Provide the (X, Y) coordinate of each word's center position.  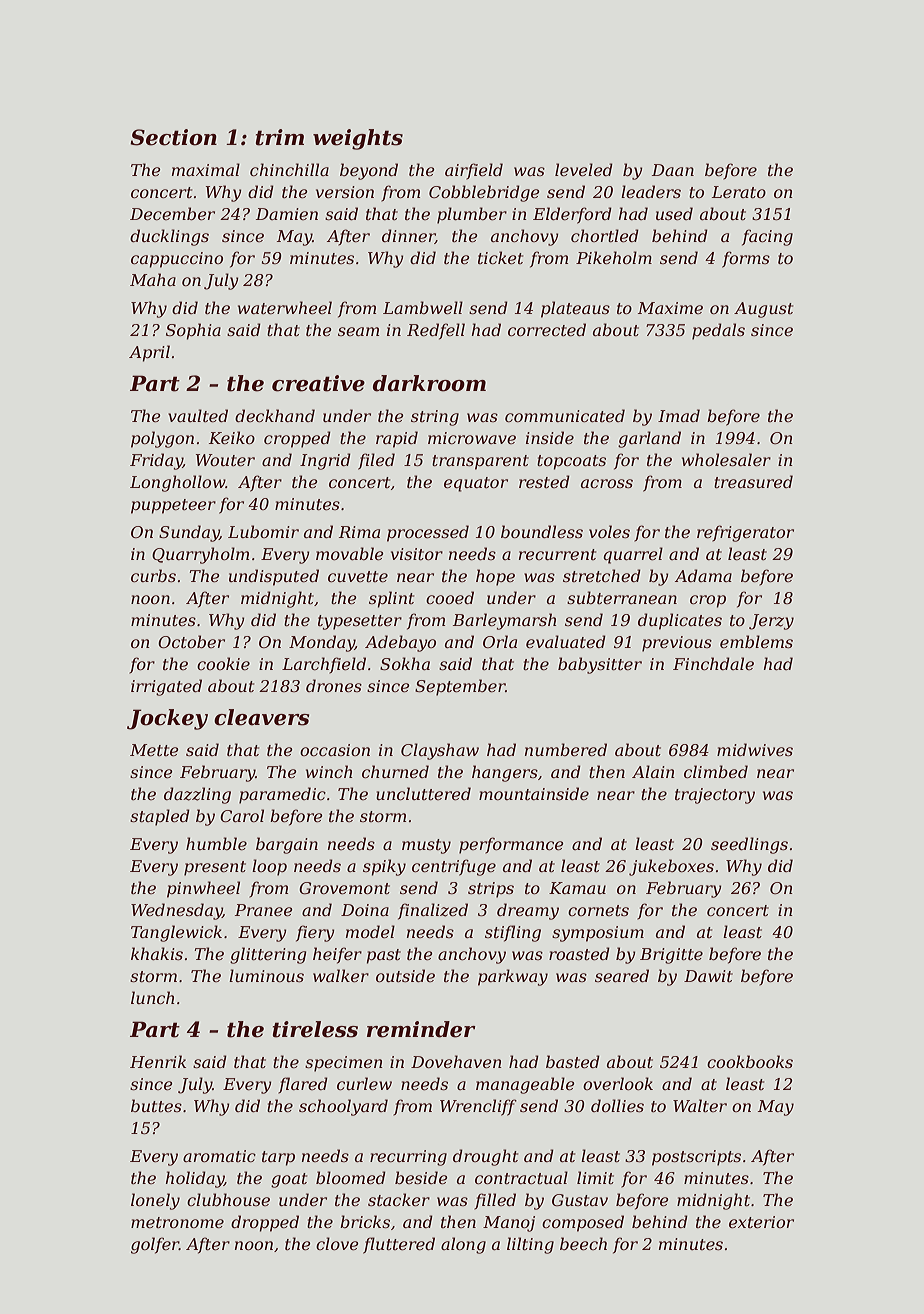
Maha (153, 279)
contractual (521, 1177)
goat (289, 1180)
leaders (651, 191)
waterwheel (285, 307)
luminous (266, 975)
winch (329, 771)
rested (544, 481)
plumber (472, 215)
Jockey (167, 719)
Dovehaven (456, 1061)
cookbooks (750, 1061)
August (763, 310)
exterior (761, 1222)
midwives (755, 749)
